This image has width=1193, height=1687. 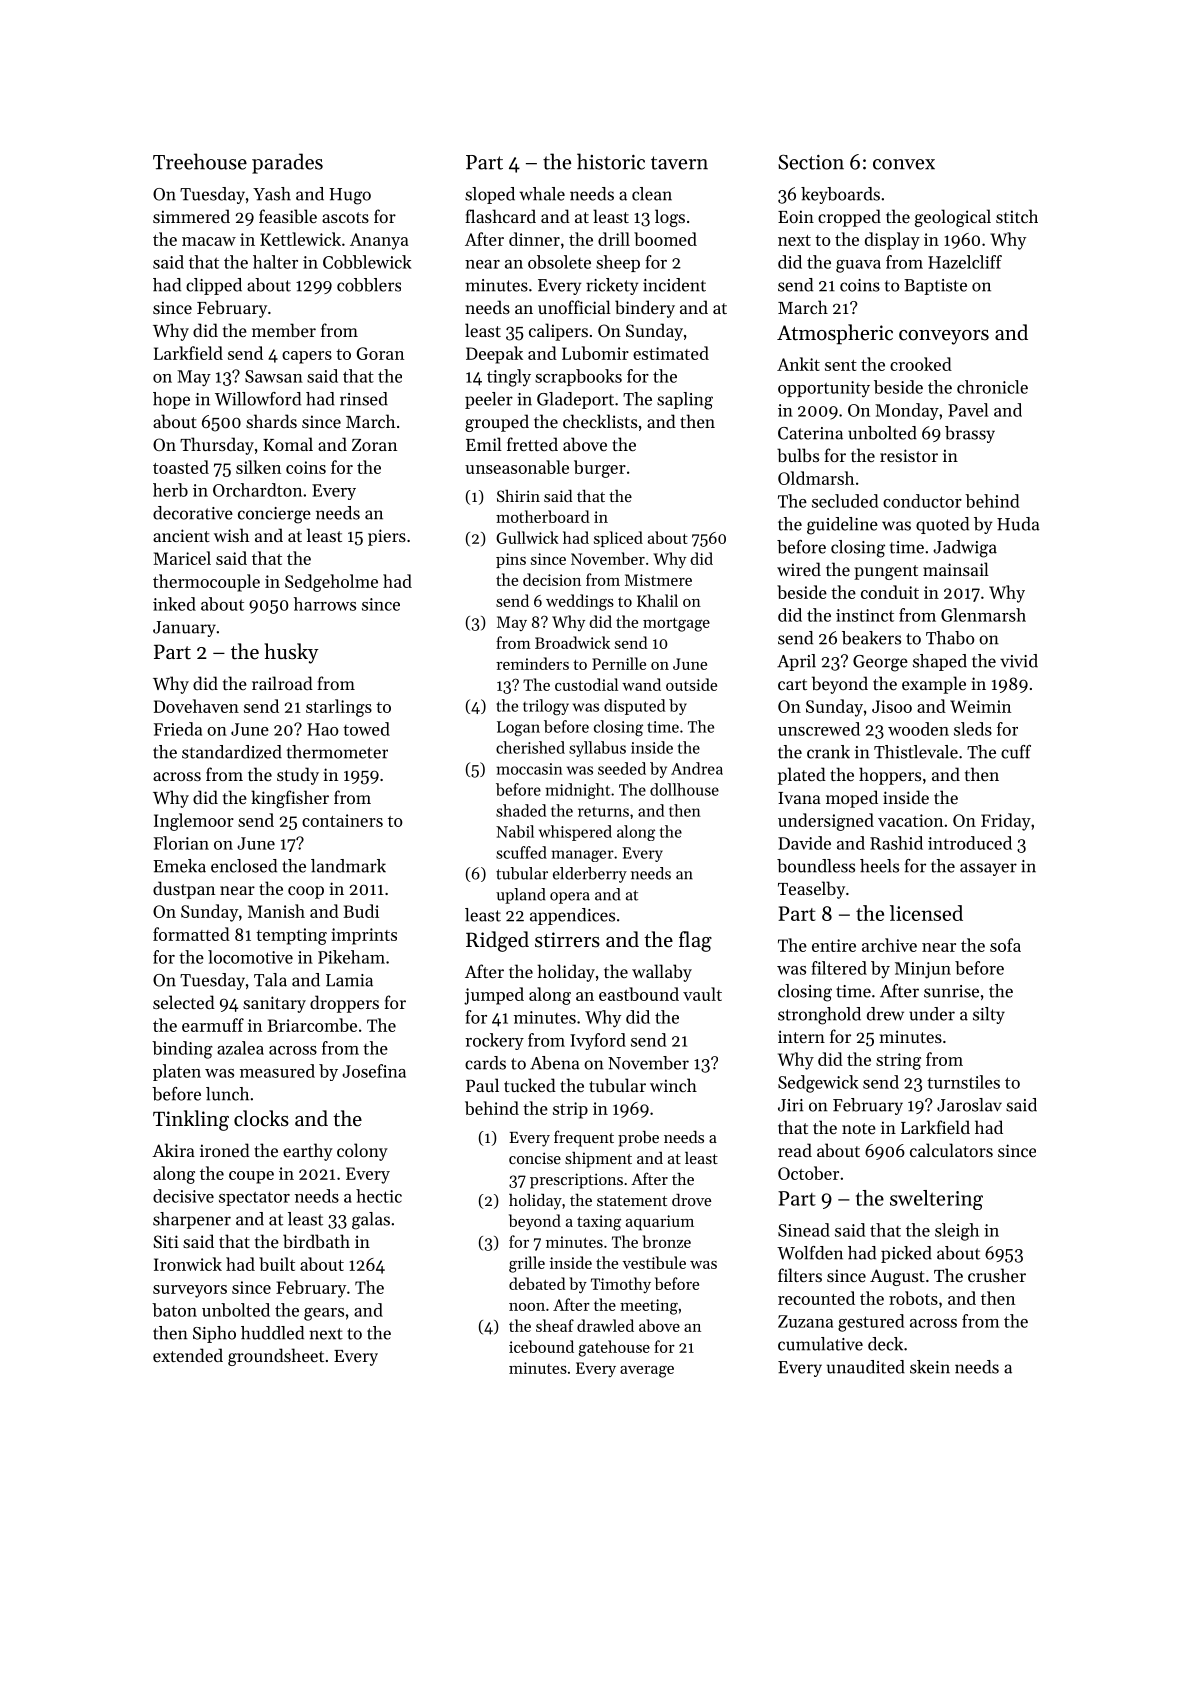 I want to click on measured, so click(x=277, y=1071).
